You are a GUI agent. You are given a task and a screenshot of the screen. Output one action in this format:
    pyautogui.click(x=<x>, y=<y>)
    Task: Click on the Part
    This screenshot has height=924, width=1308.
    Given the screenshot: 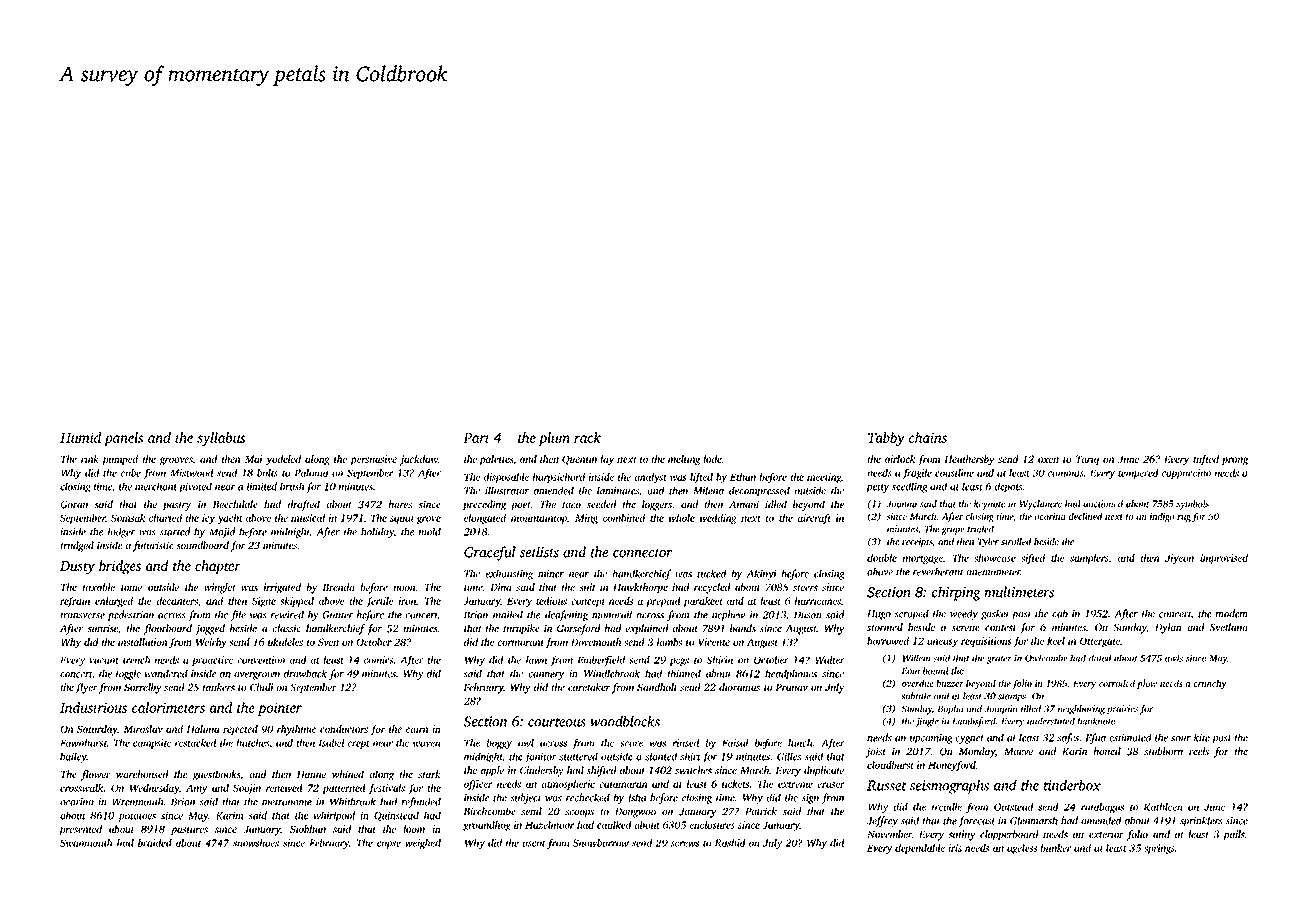 What is the action you would take?
    pyautogui.click(x=476, y=438)
